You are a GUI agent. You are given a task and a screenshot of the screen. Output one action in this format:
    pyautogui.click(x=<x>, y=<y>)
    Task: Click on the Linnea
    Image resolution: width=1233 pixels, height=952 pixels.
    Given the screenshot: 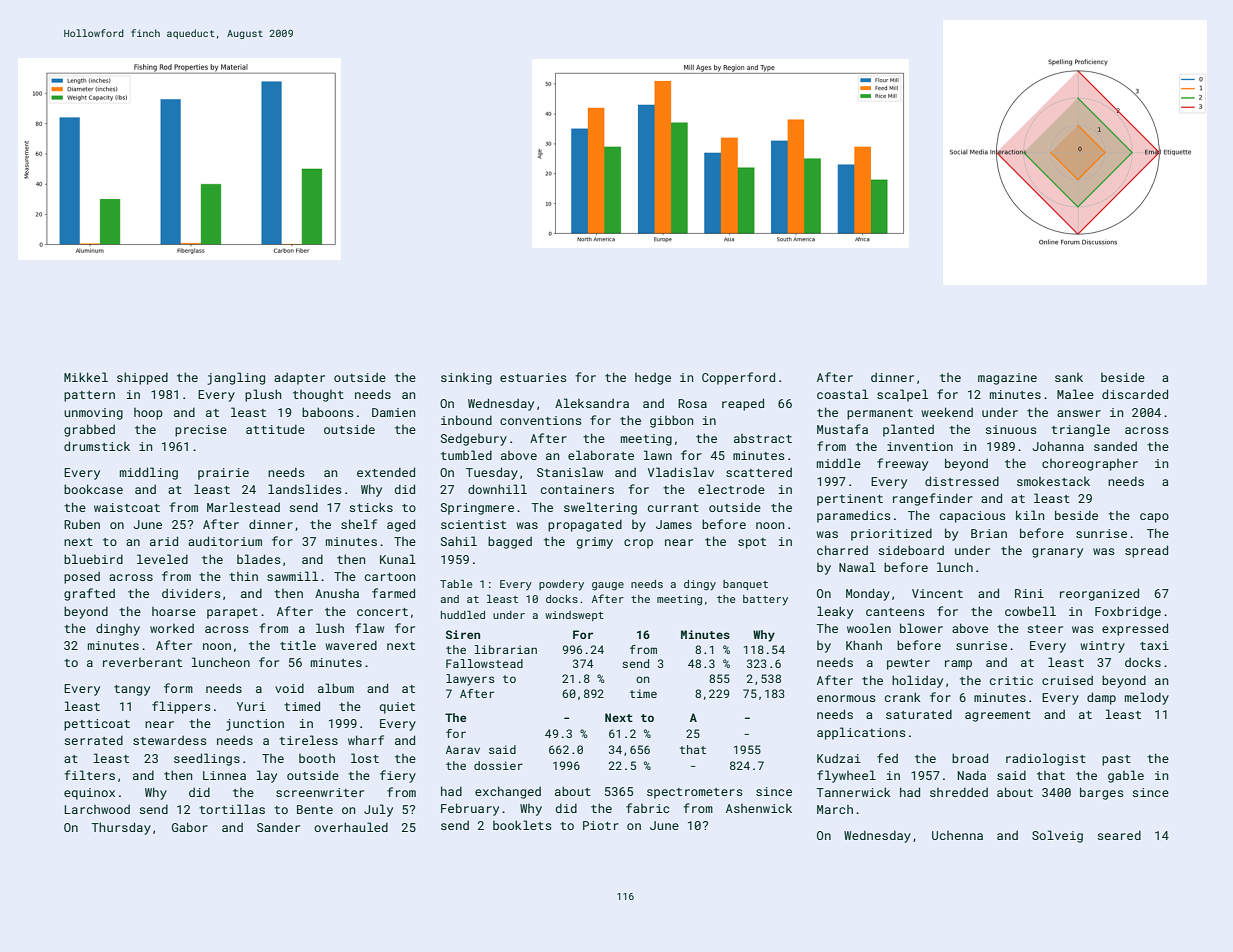 What is the action you would take?
    pyautogui.click(x=224, y=775)
